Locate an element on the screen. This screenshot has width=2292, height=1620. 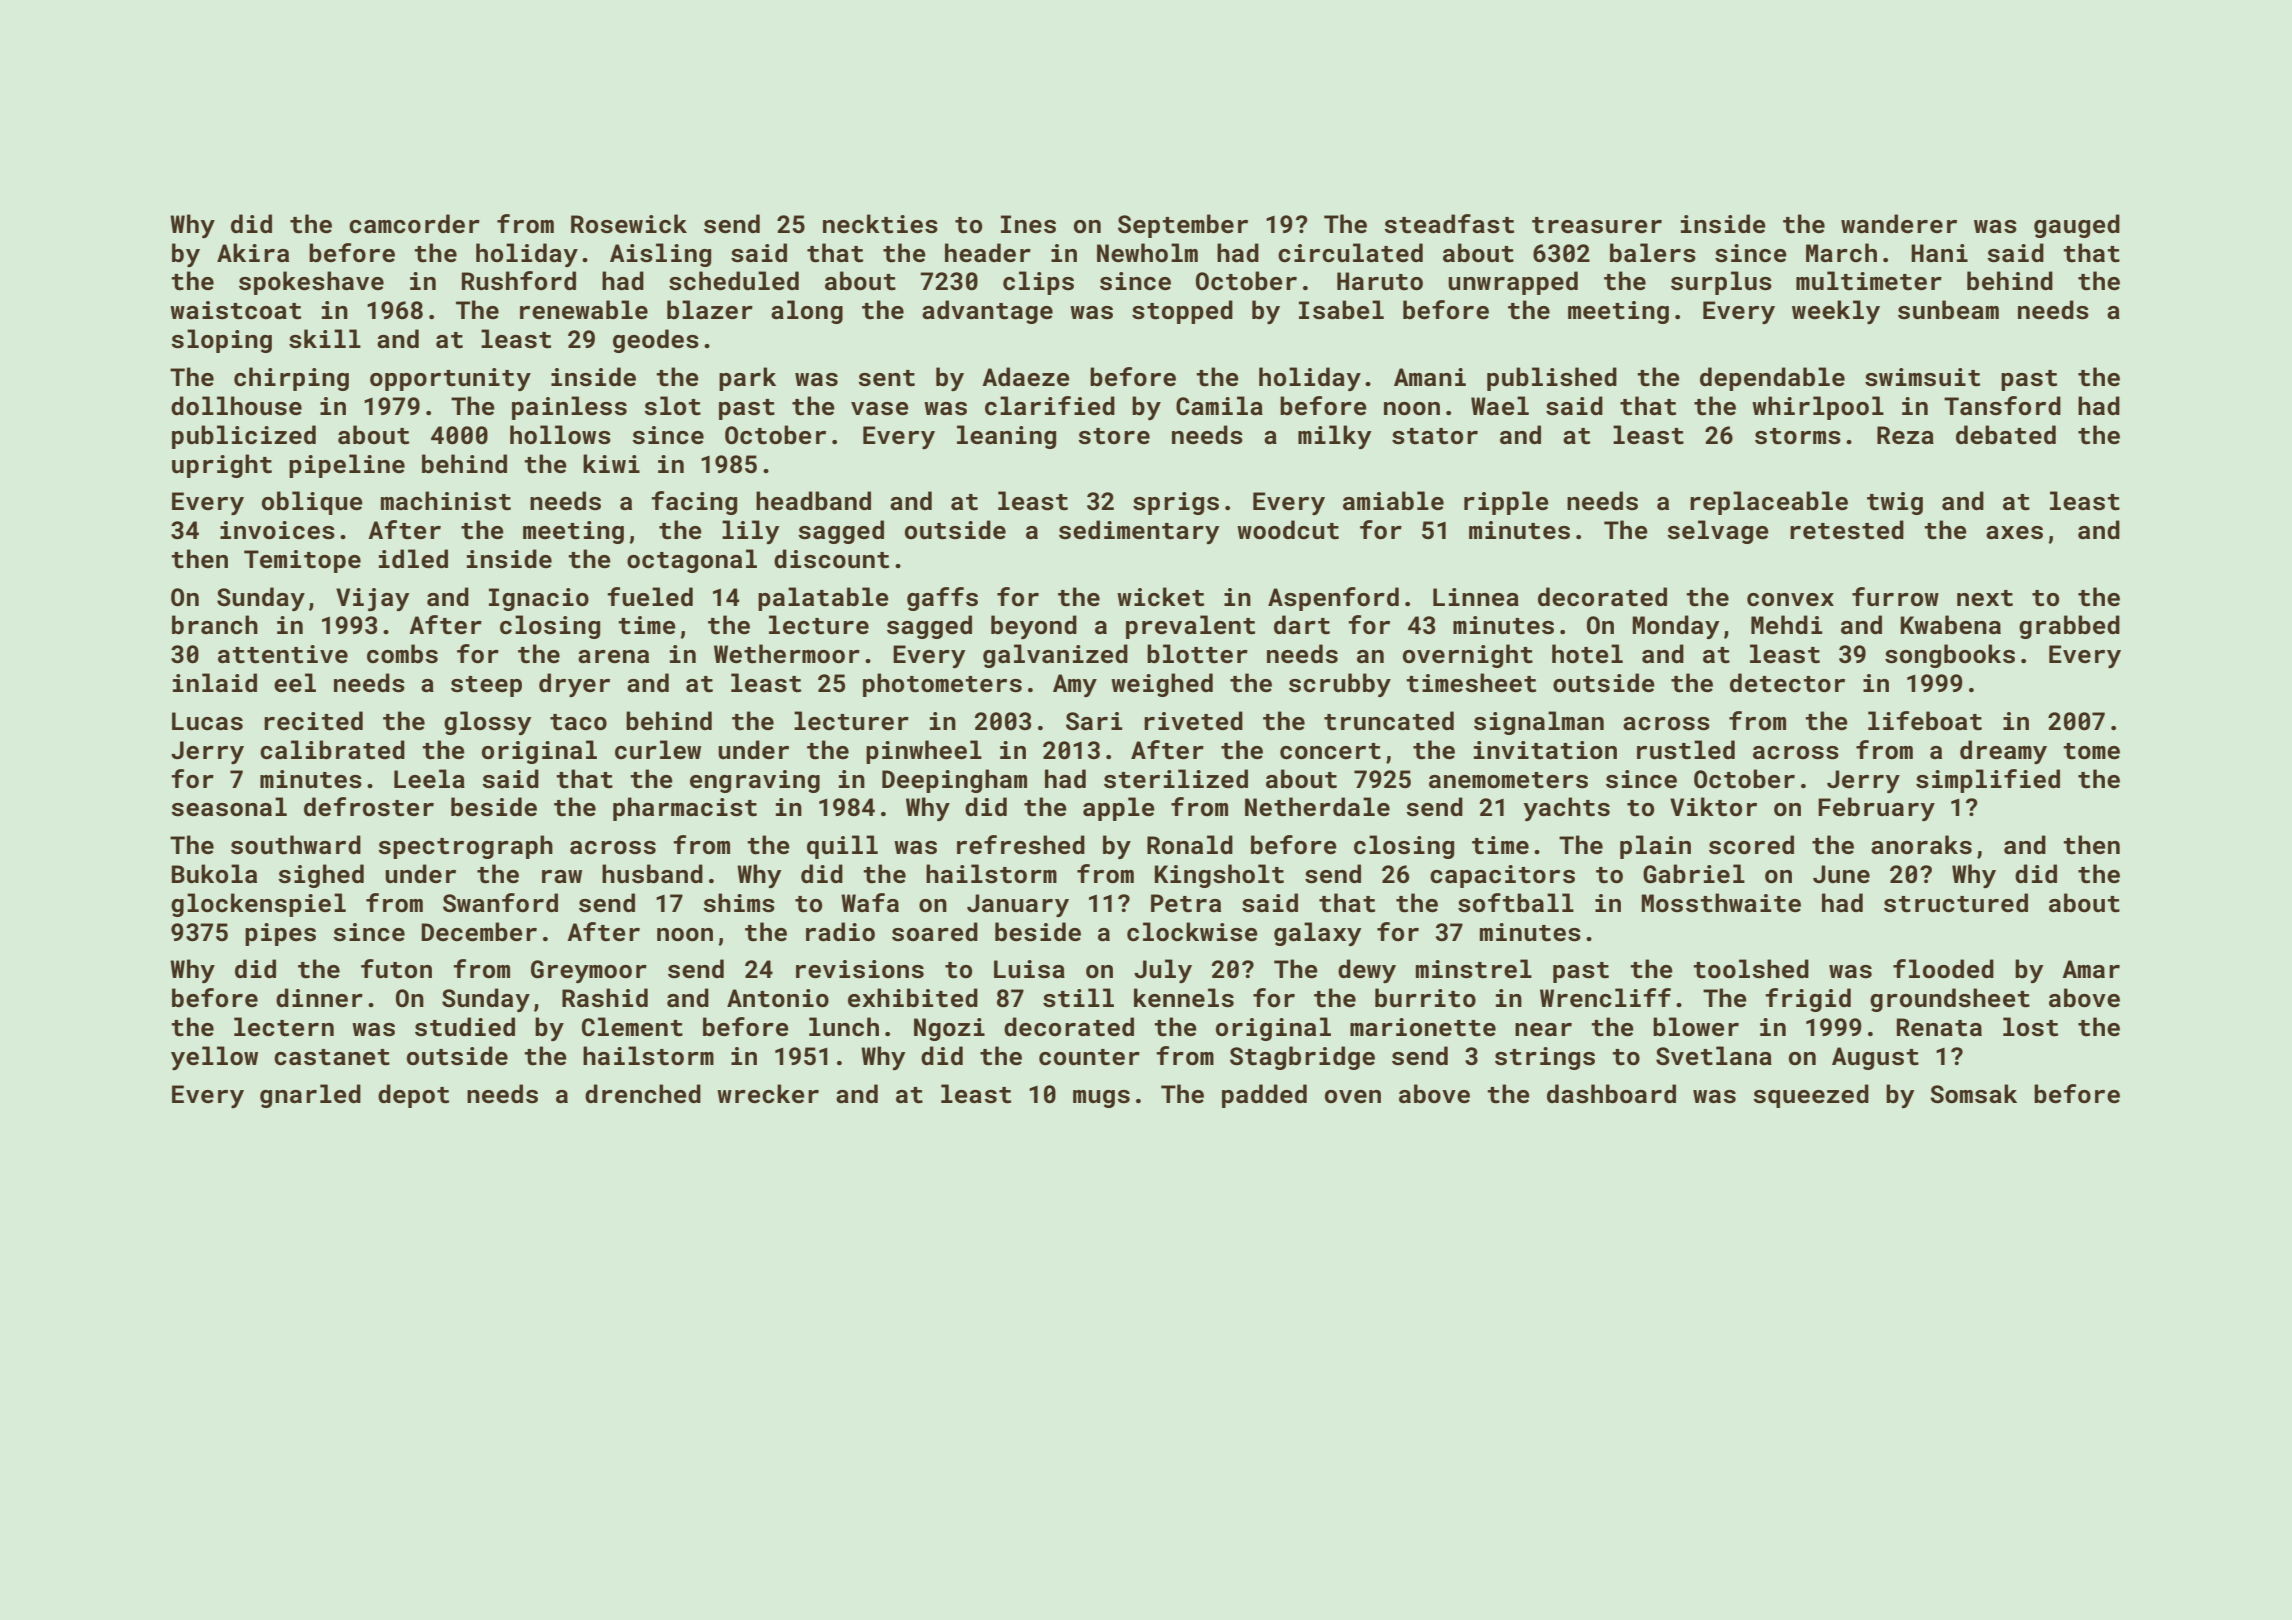
publicized is located at coordinates (244, 437).
